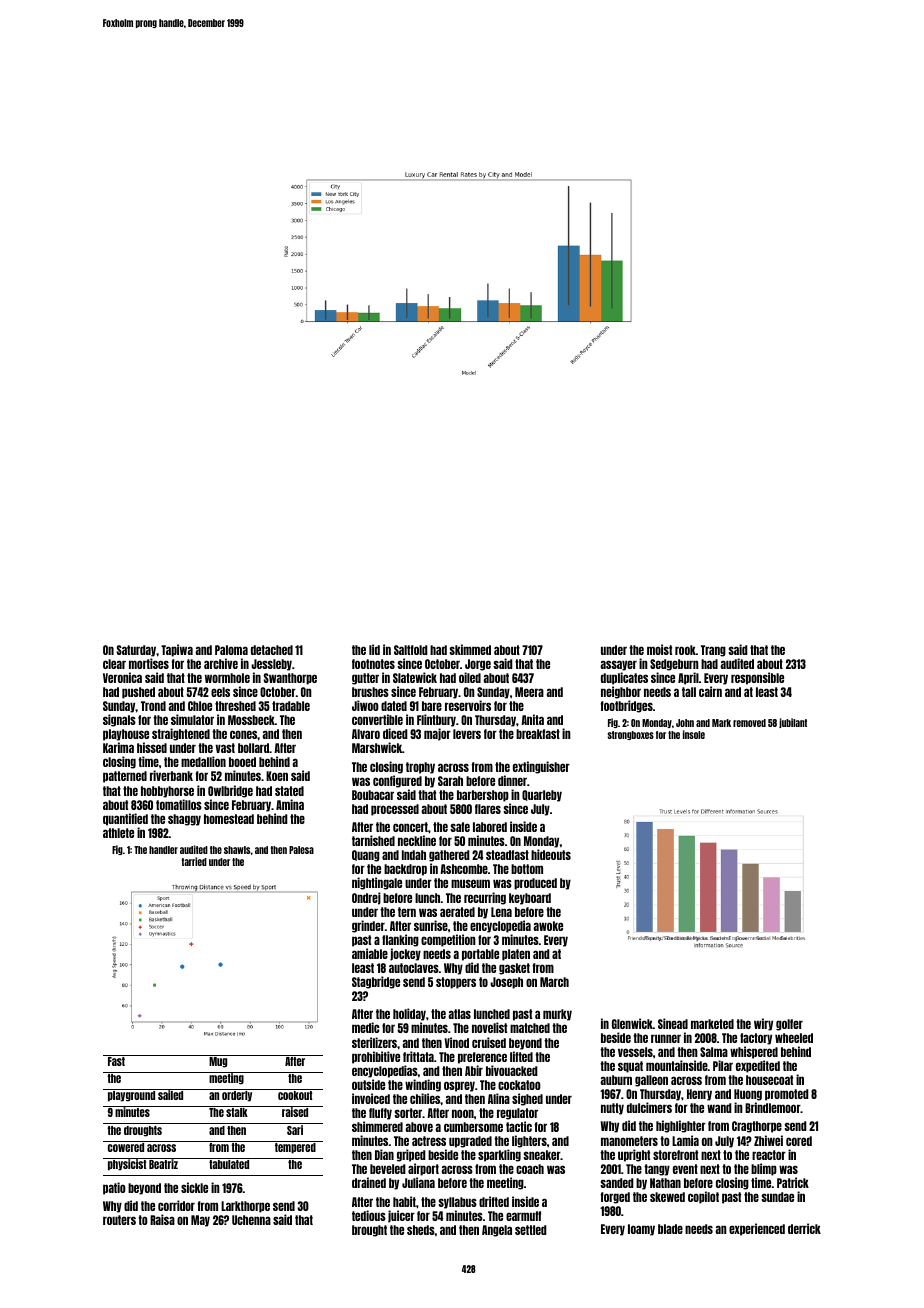  Describe the element at coordinates (194, 861) in the screenshot. I see `tarried` at that location.
